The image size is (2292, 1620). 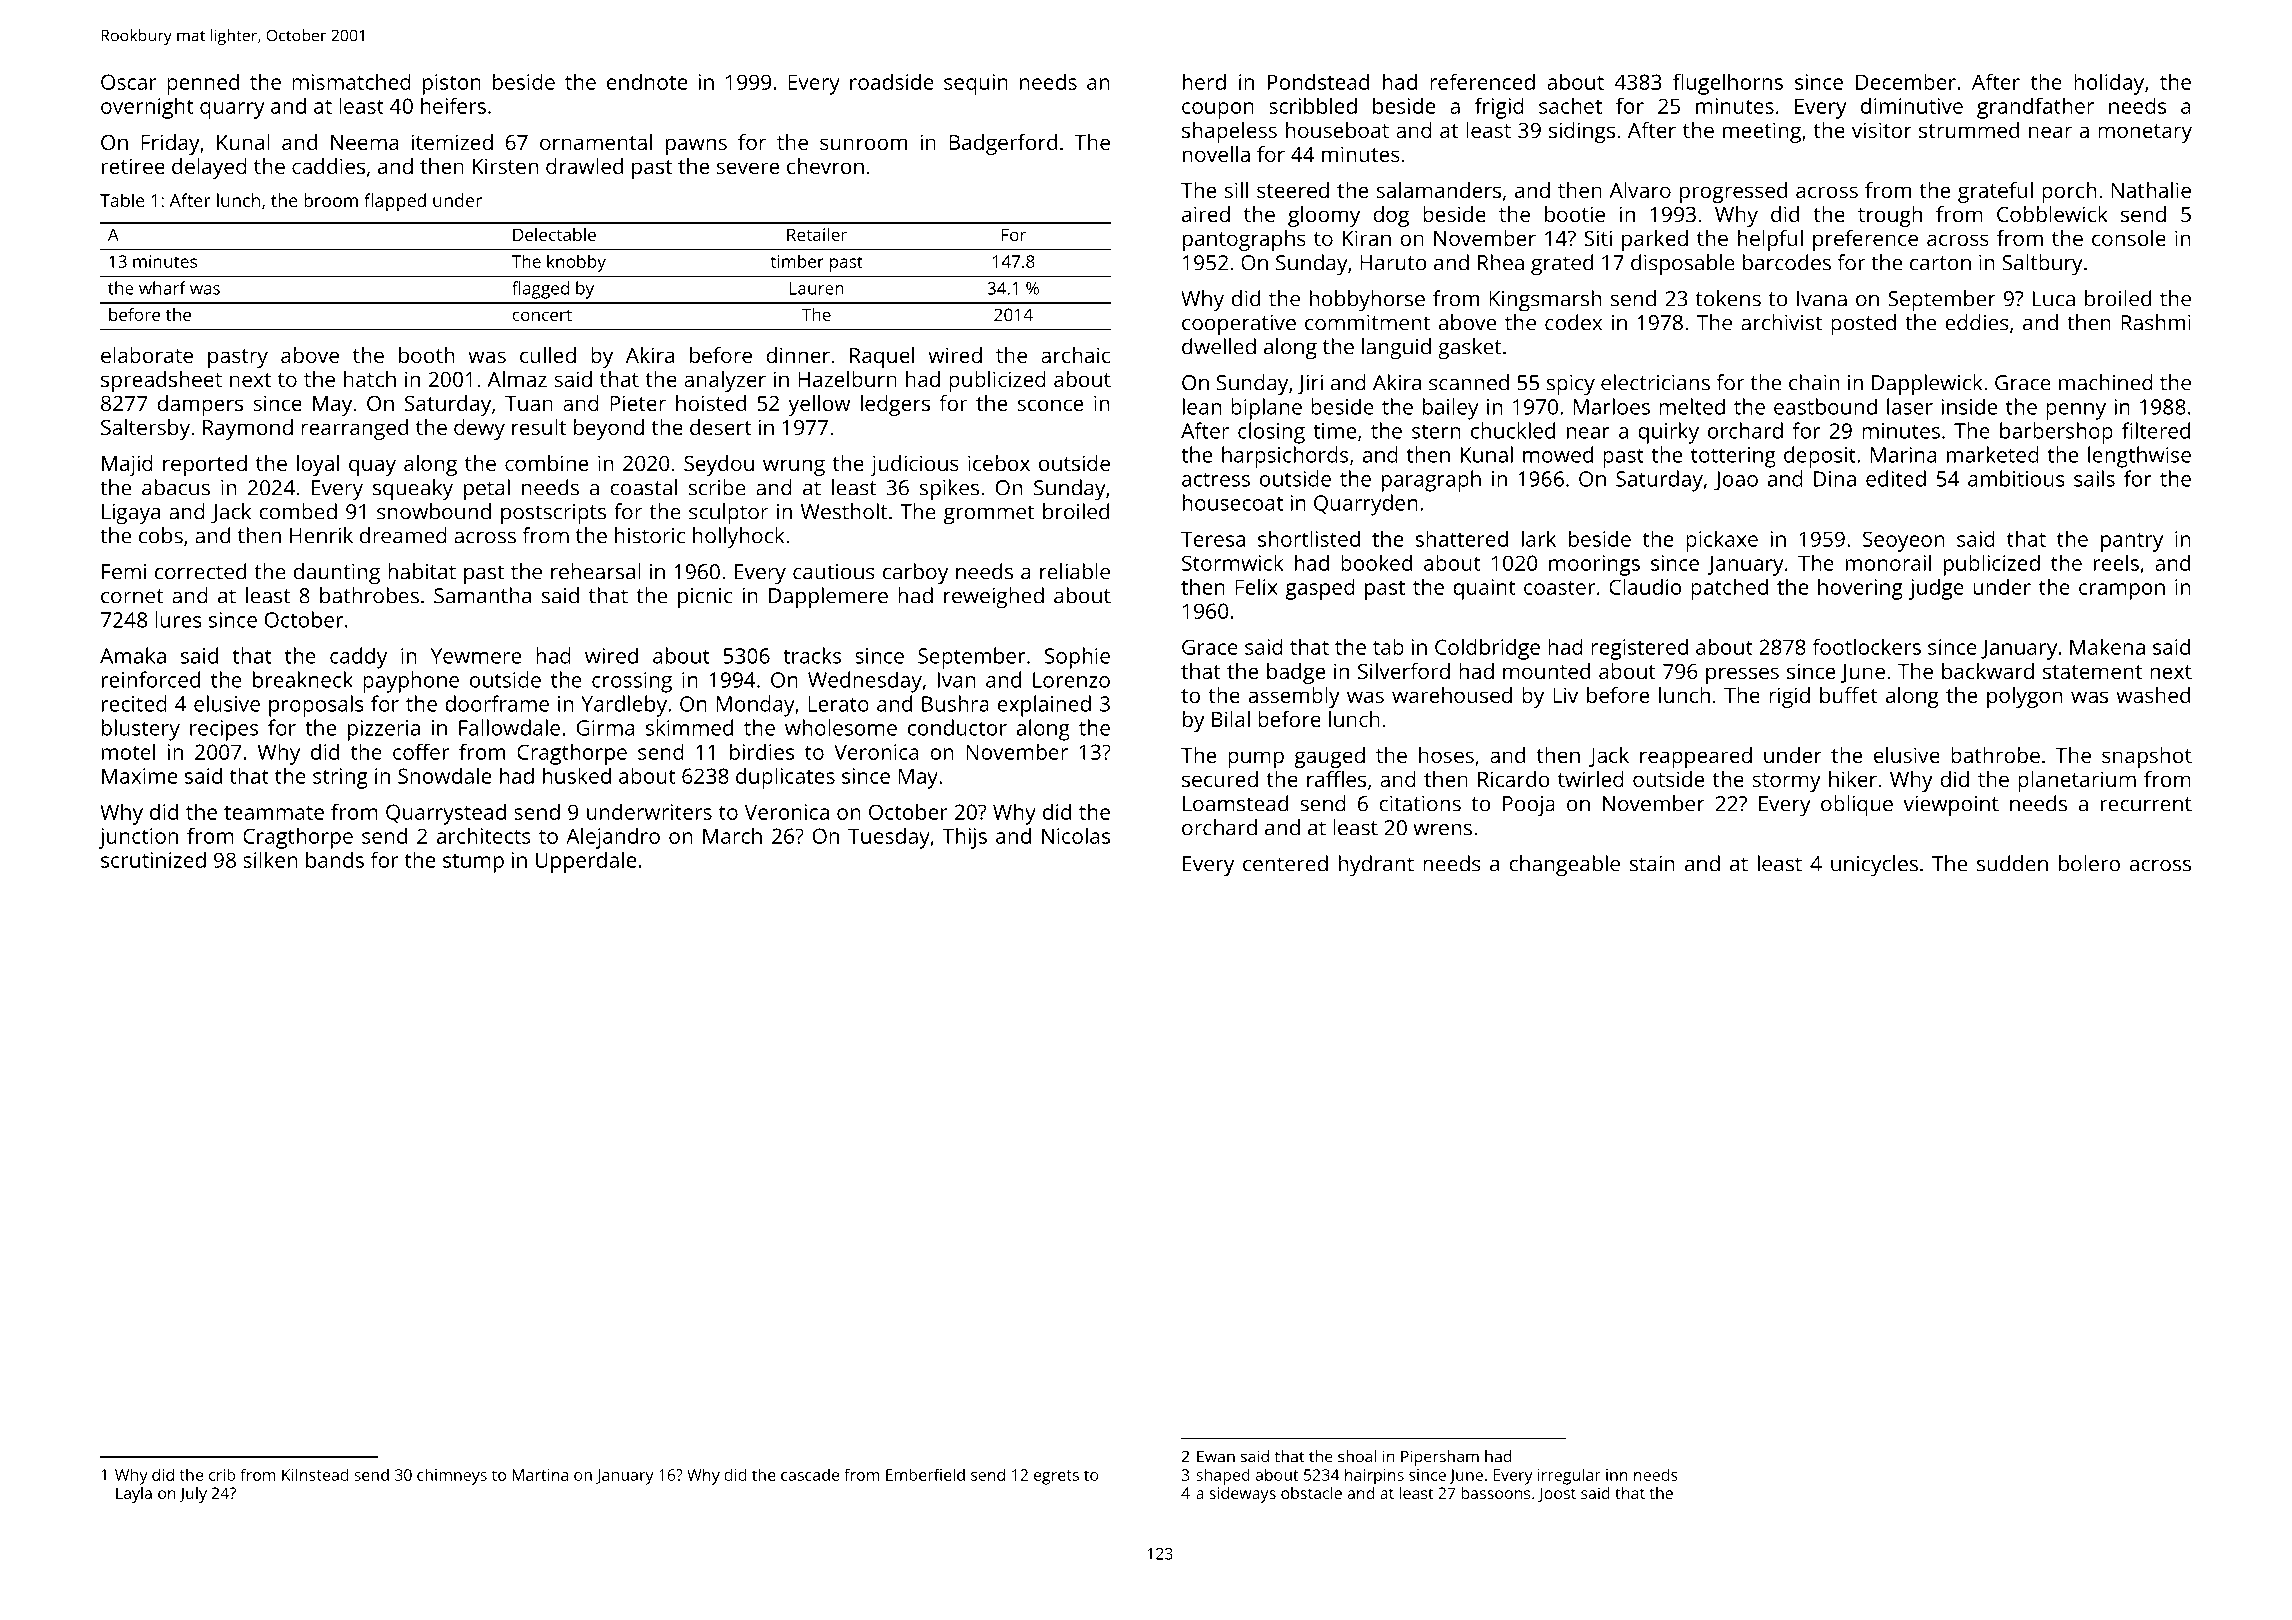 I want to click on egrets, so click(x=1056, y=1477).
